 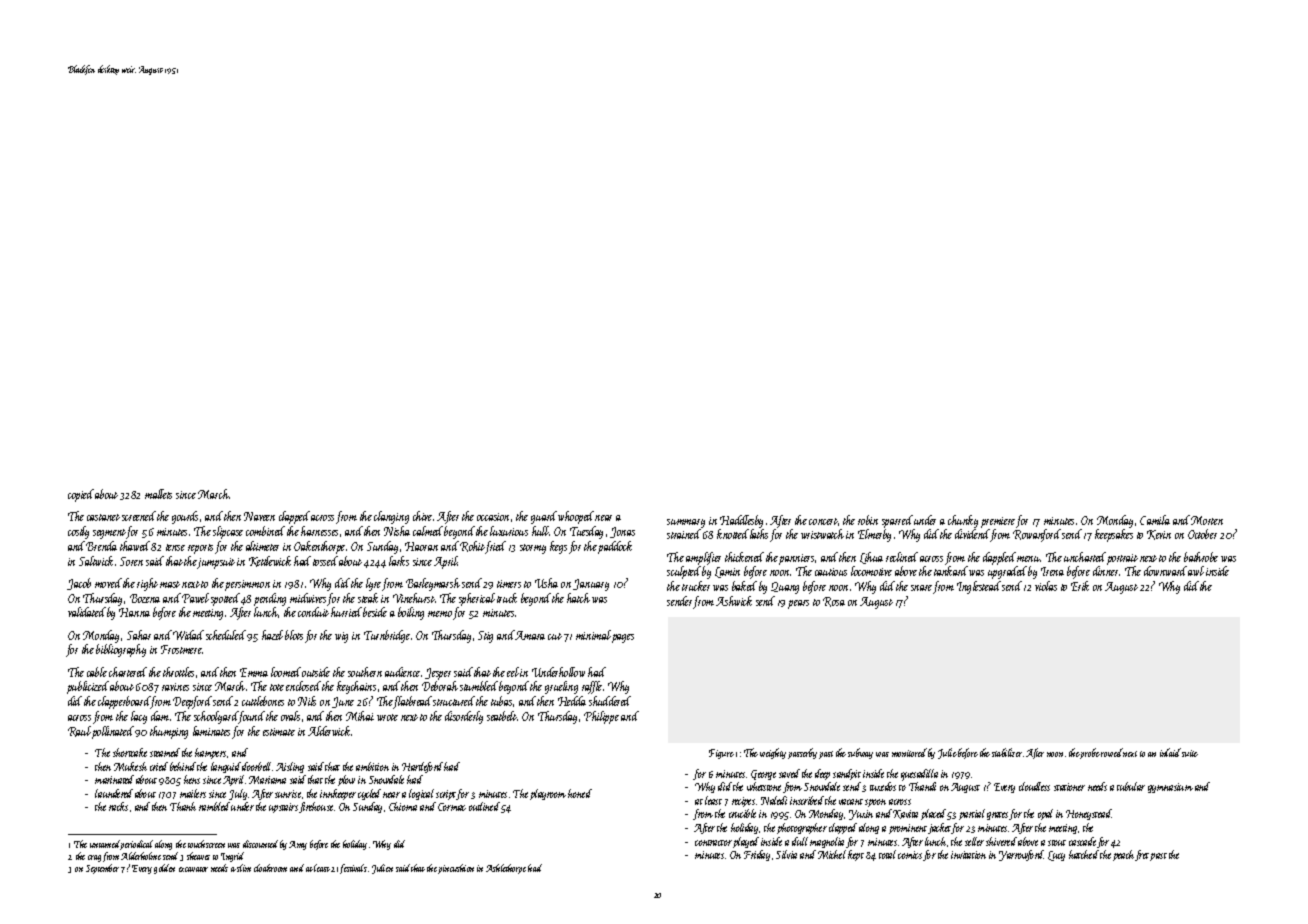 What do you see at coordinates (193, 869) in the document?
I see `excavator` at bounding box center [193, 869].
